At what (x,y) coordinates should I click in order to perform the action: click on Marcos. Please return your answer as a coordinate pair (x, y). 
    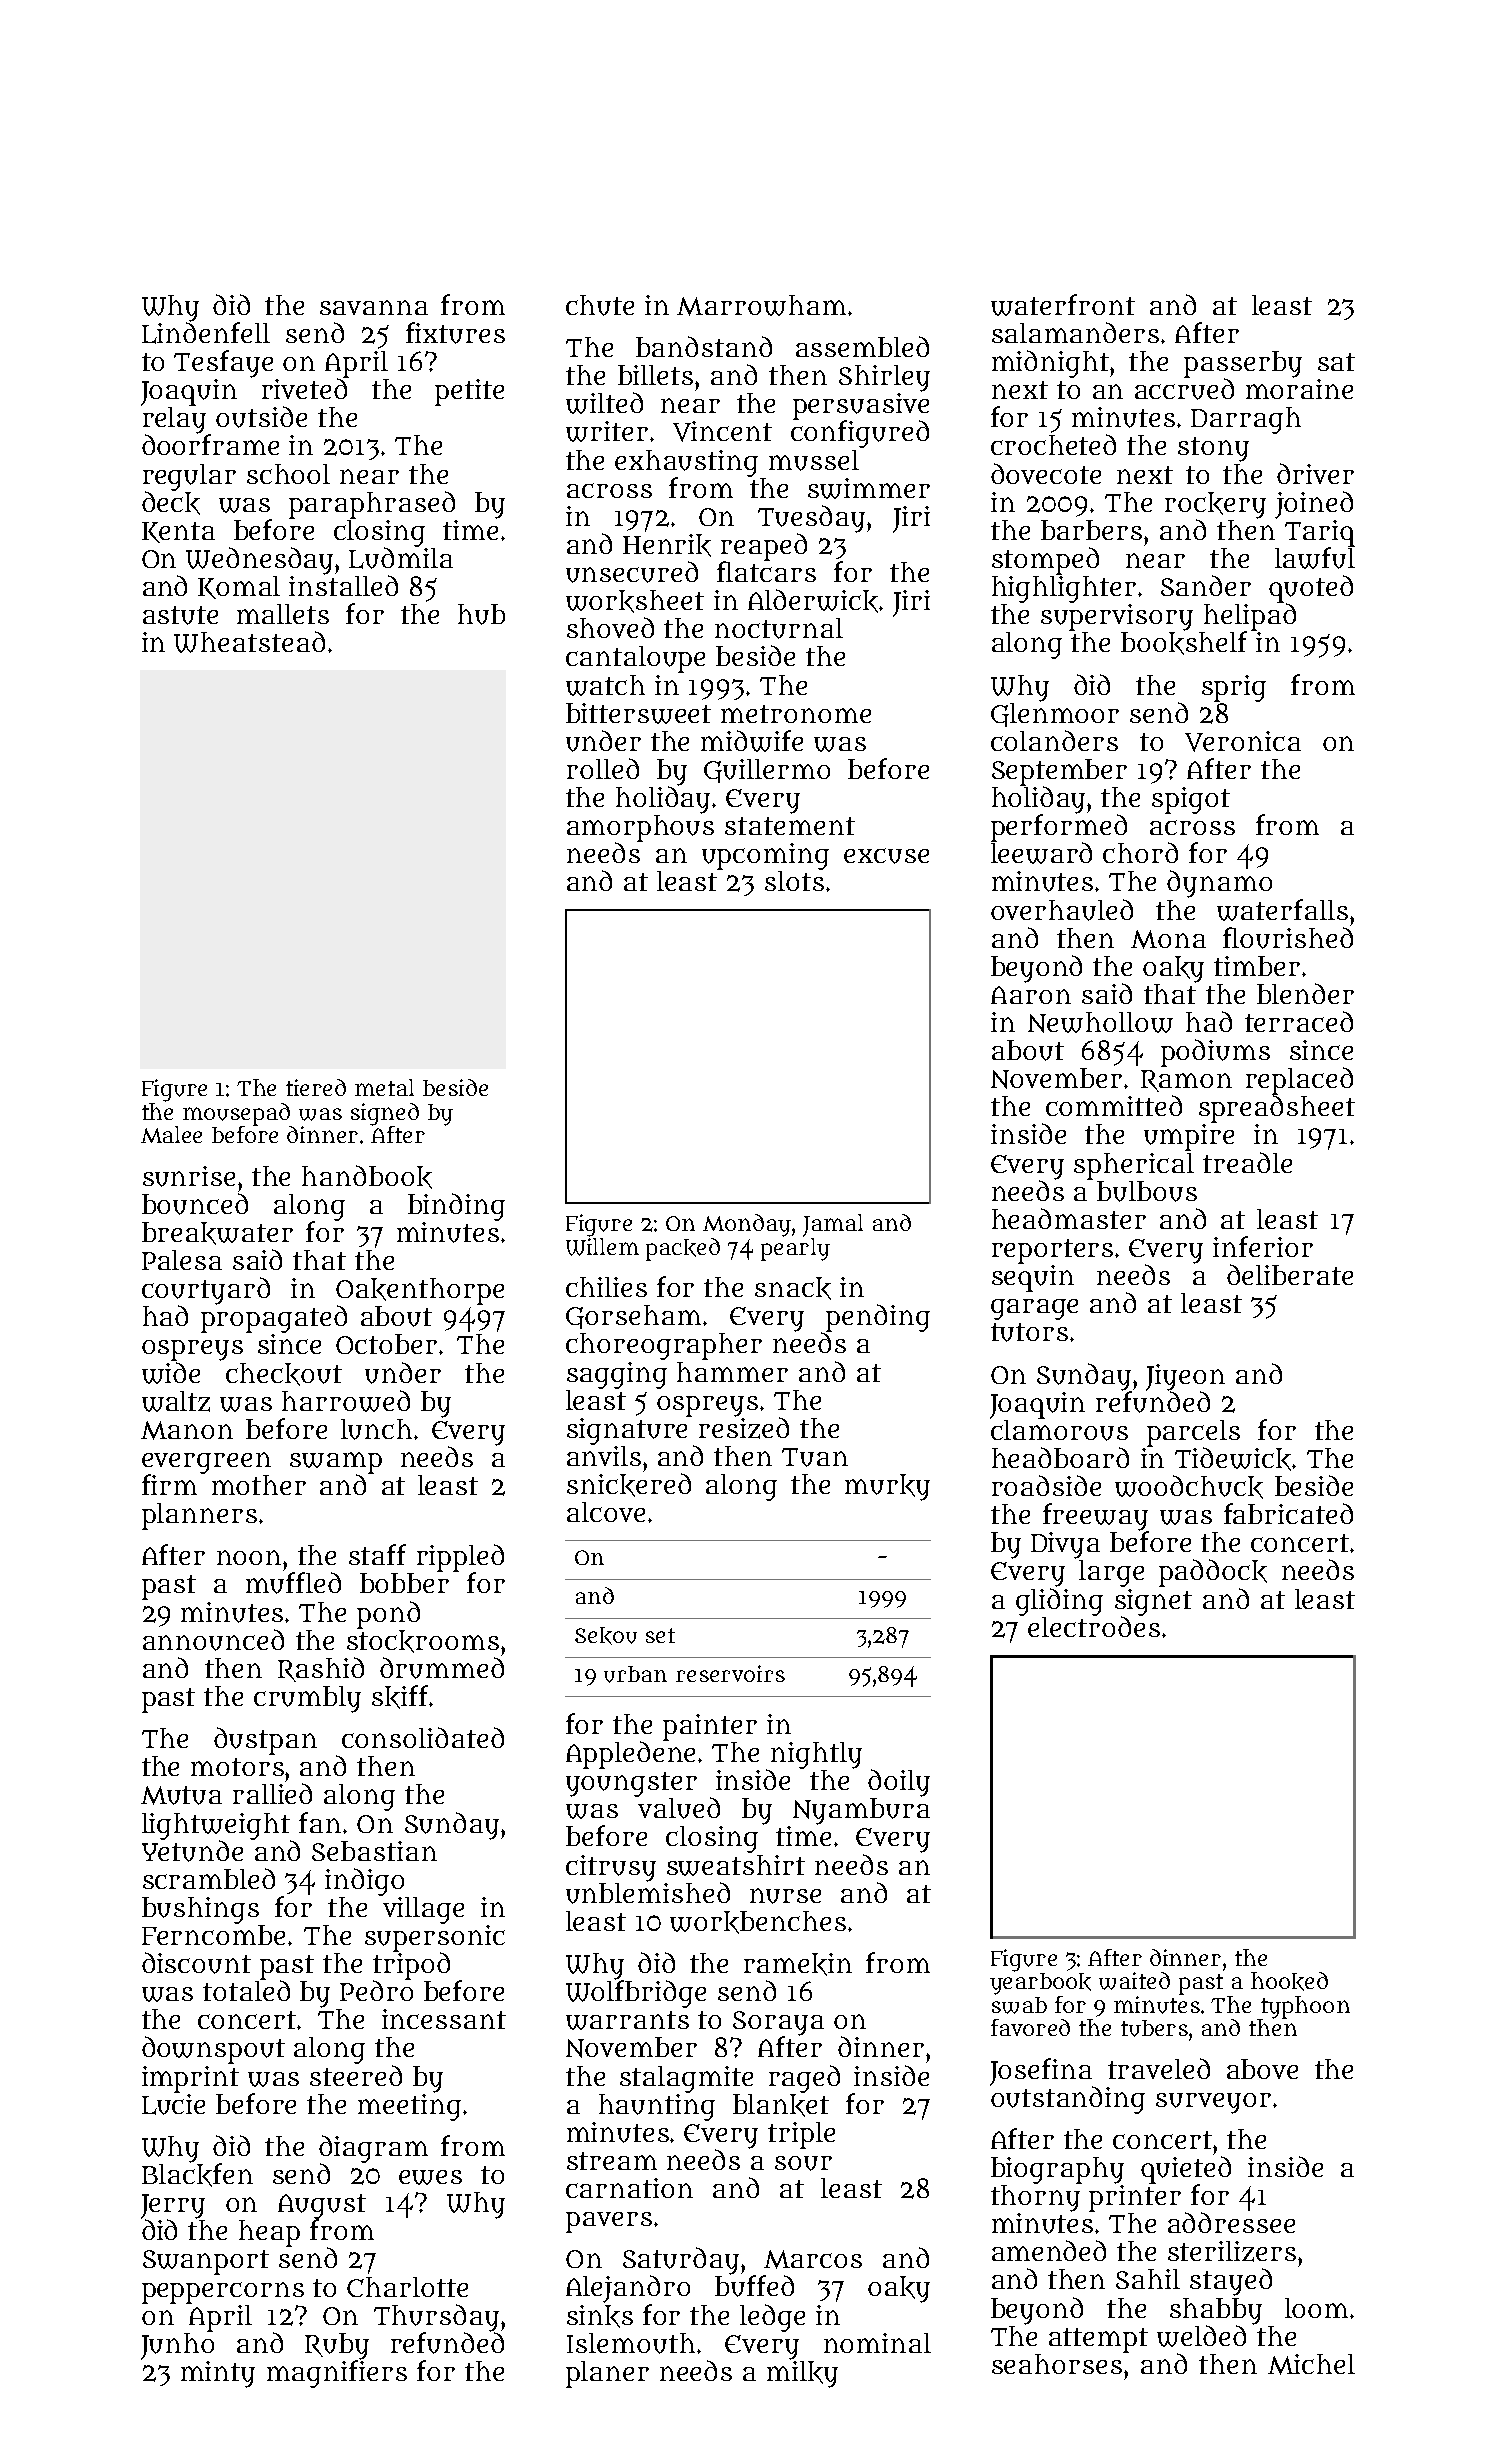
    Looking at the image, I should click on (813, 2259).
